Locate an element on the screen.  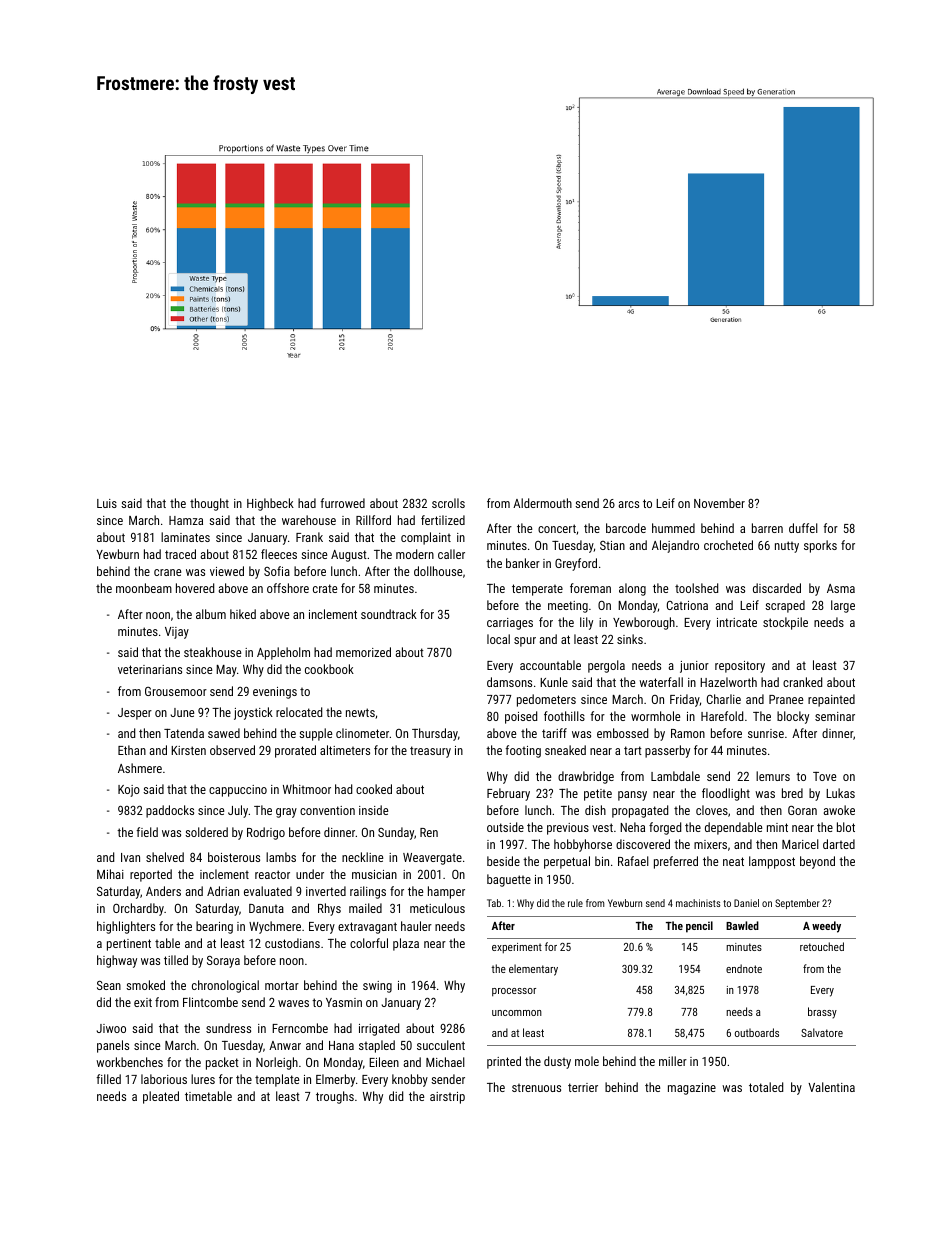
thought is located at coordinates (209, 504).
